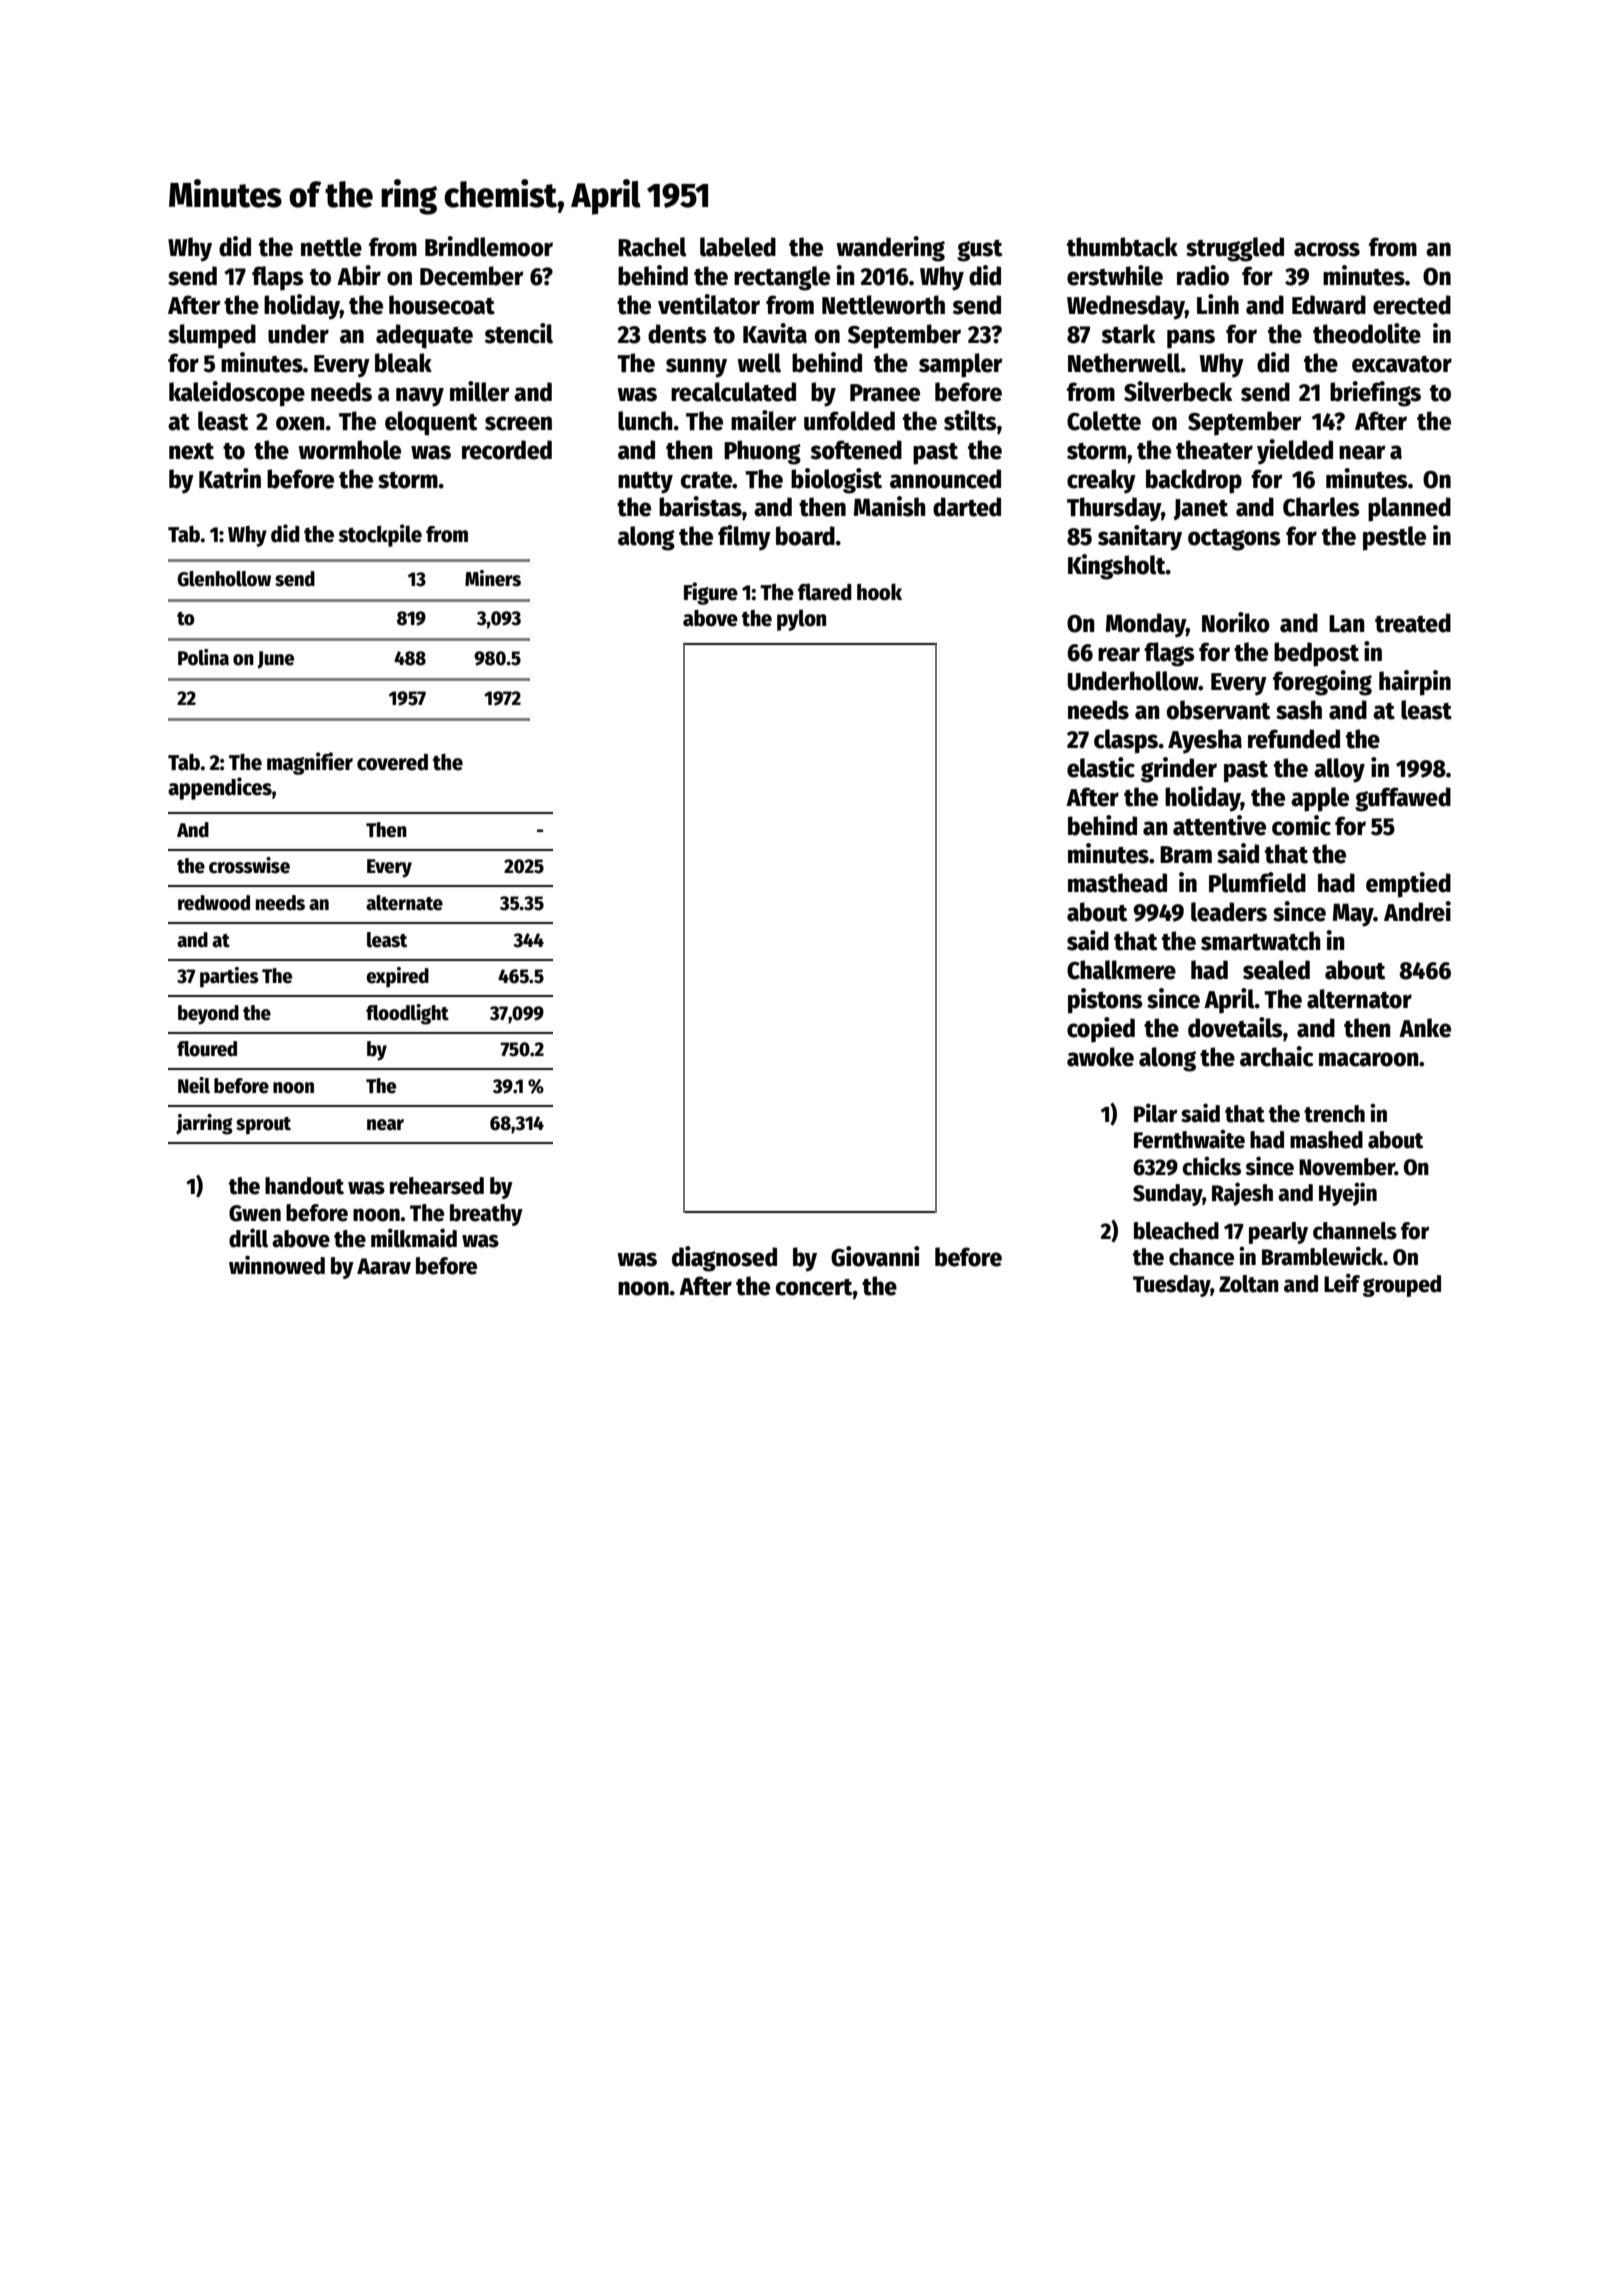  Describe the element at coordinates (277, 1265) in the screenshot. I see `winnowed` at that location.
